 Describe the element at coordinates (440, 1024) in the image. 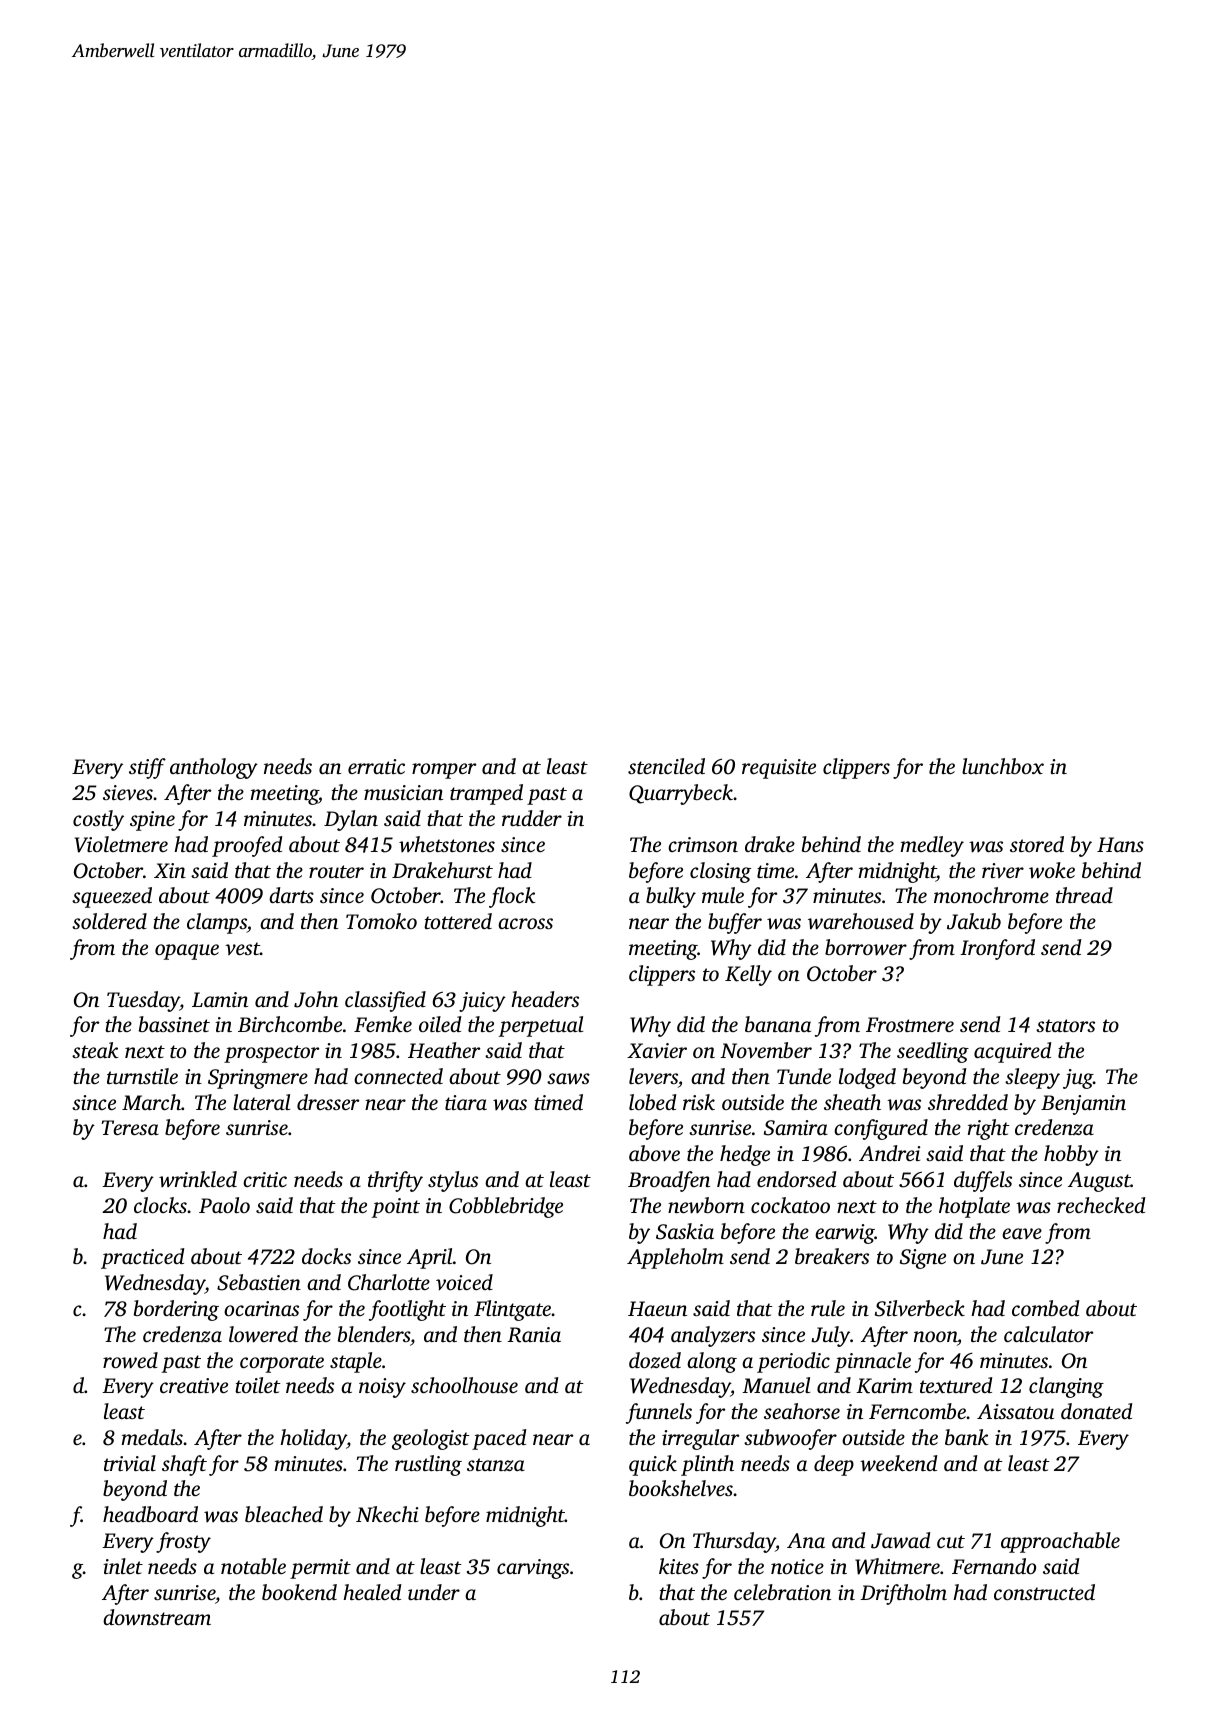

I see `oiled` at that location.
